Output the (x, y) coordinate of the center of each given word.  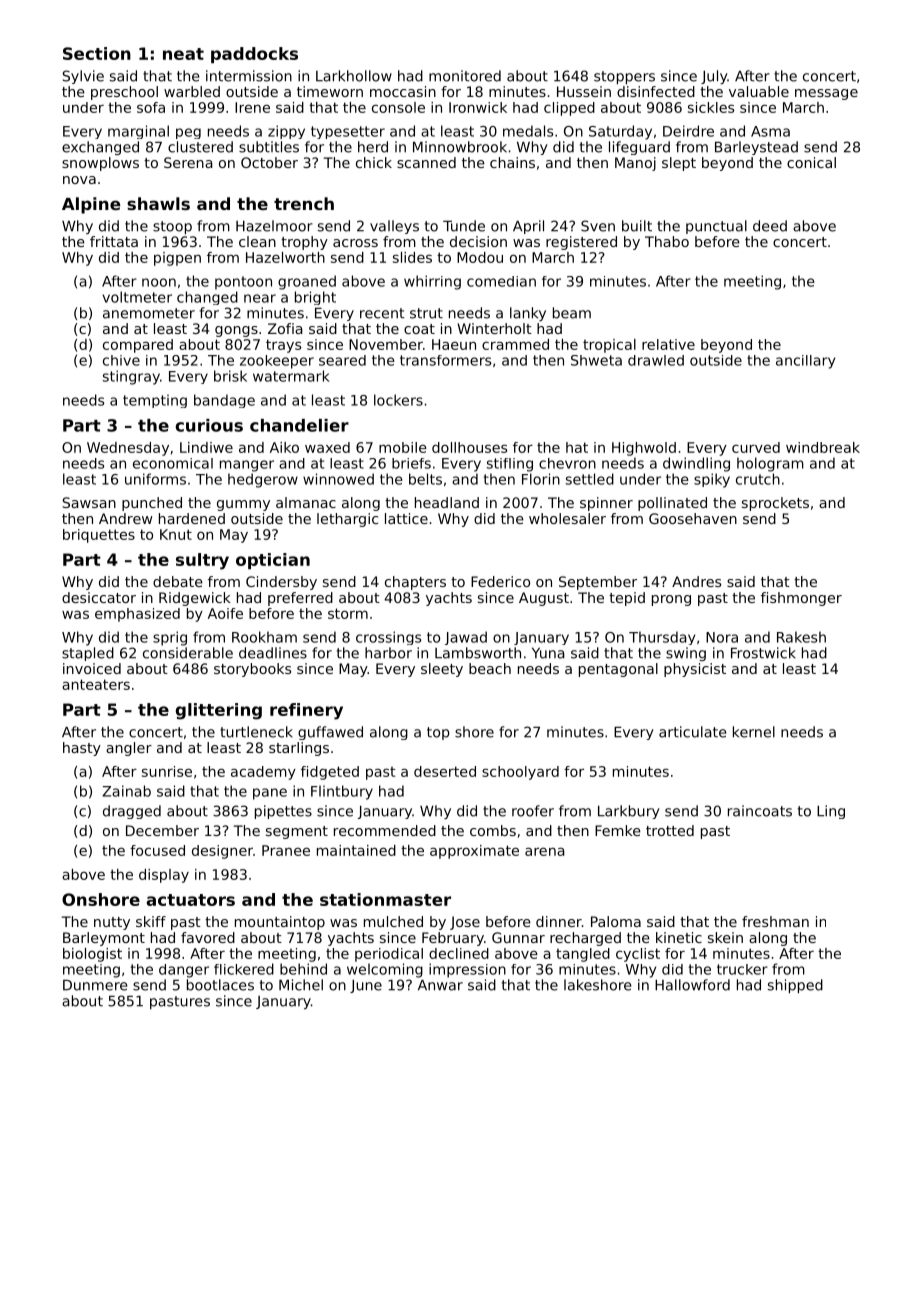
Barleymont (104, 939)
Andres (696, 581)
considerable (188, 653)
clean (257, 241)
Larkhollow (354, 76)
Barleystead (756, 148)
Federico (500, 581)
